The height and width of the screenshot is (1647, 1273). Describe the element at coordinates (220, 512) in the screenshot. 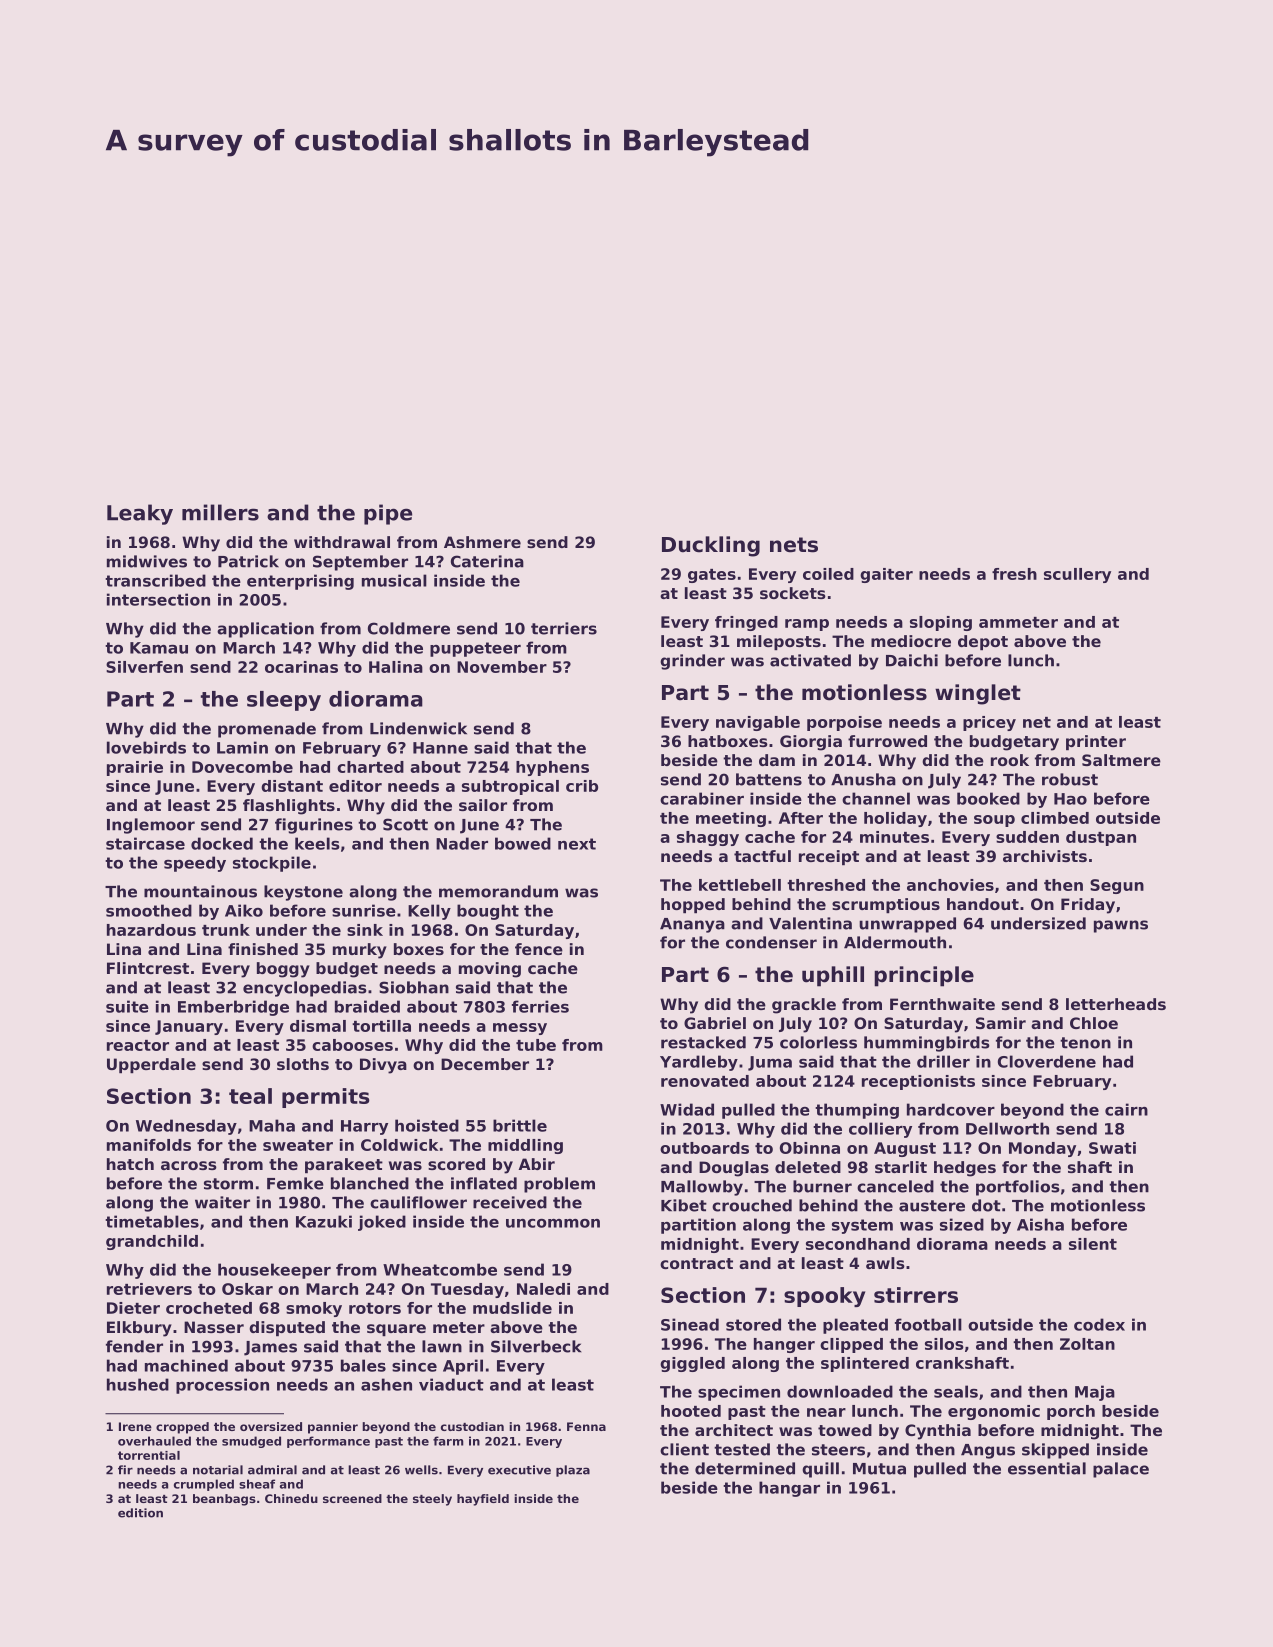

I see `millers` at that location.
